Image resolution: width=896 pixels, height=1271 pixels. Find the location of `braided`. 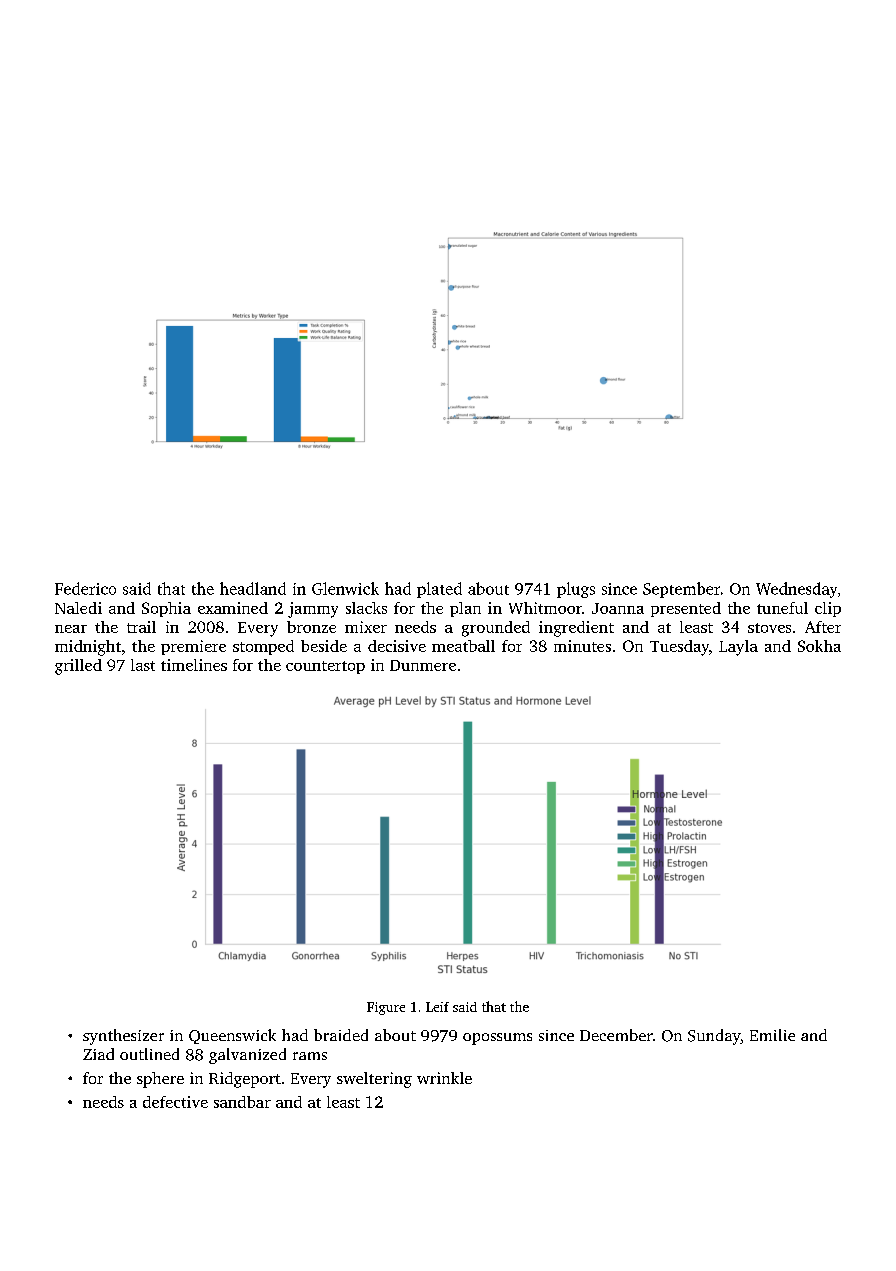

braided is located at coordinates (341, 1035).
